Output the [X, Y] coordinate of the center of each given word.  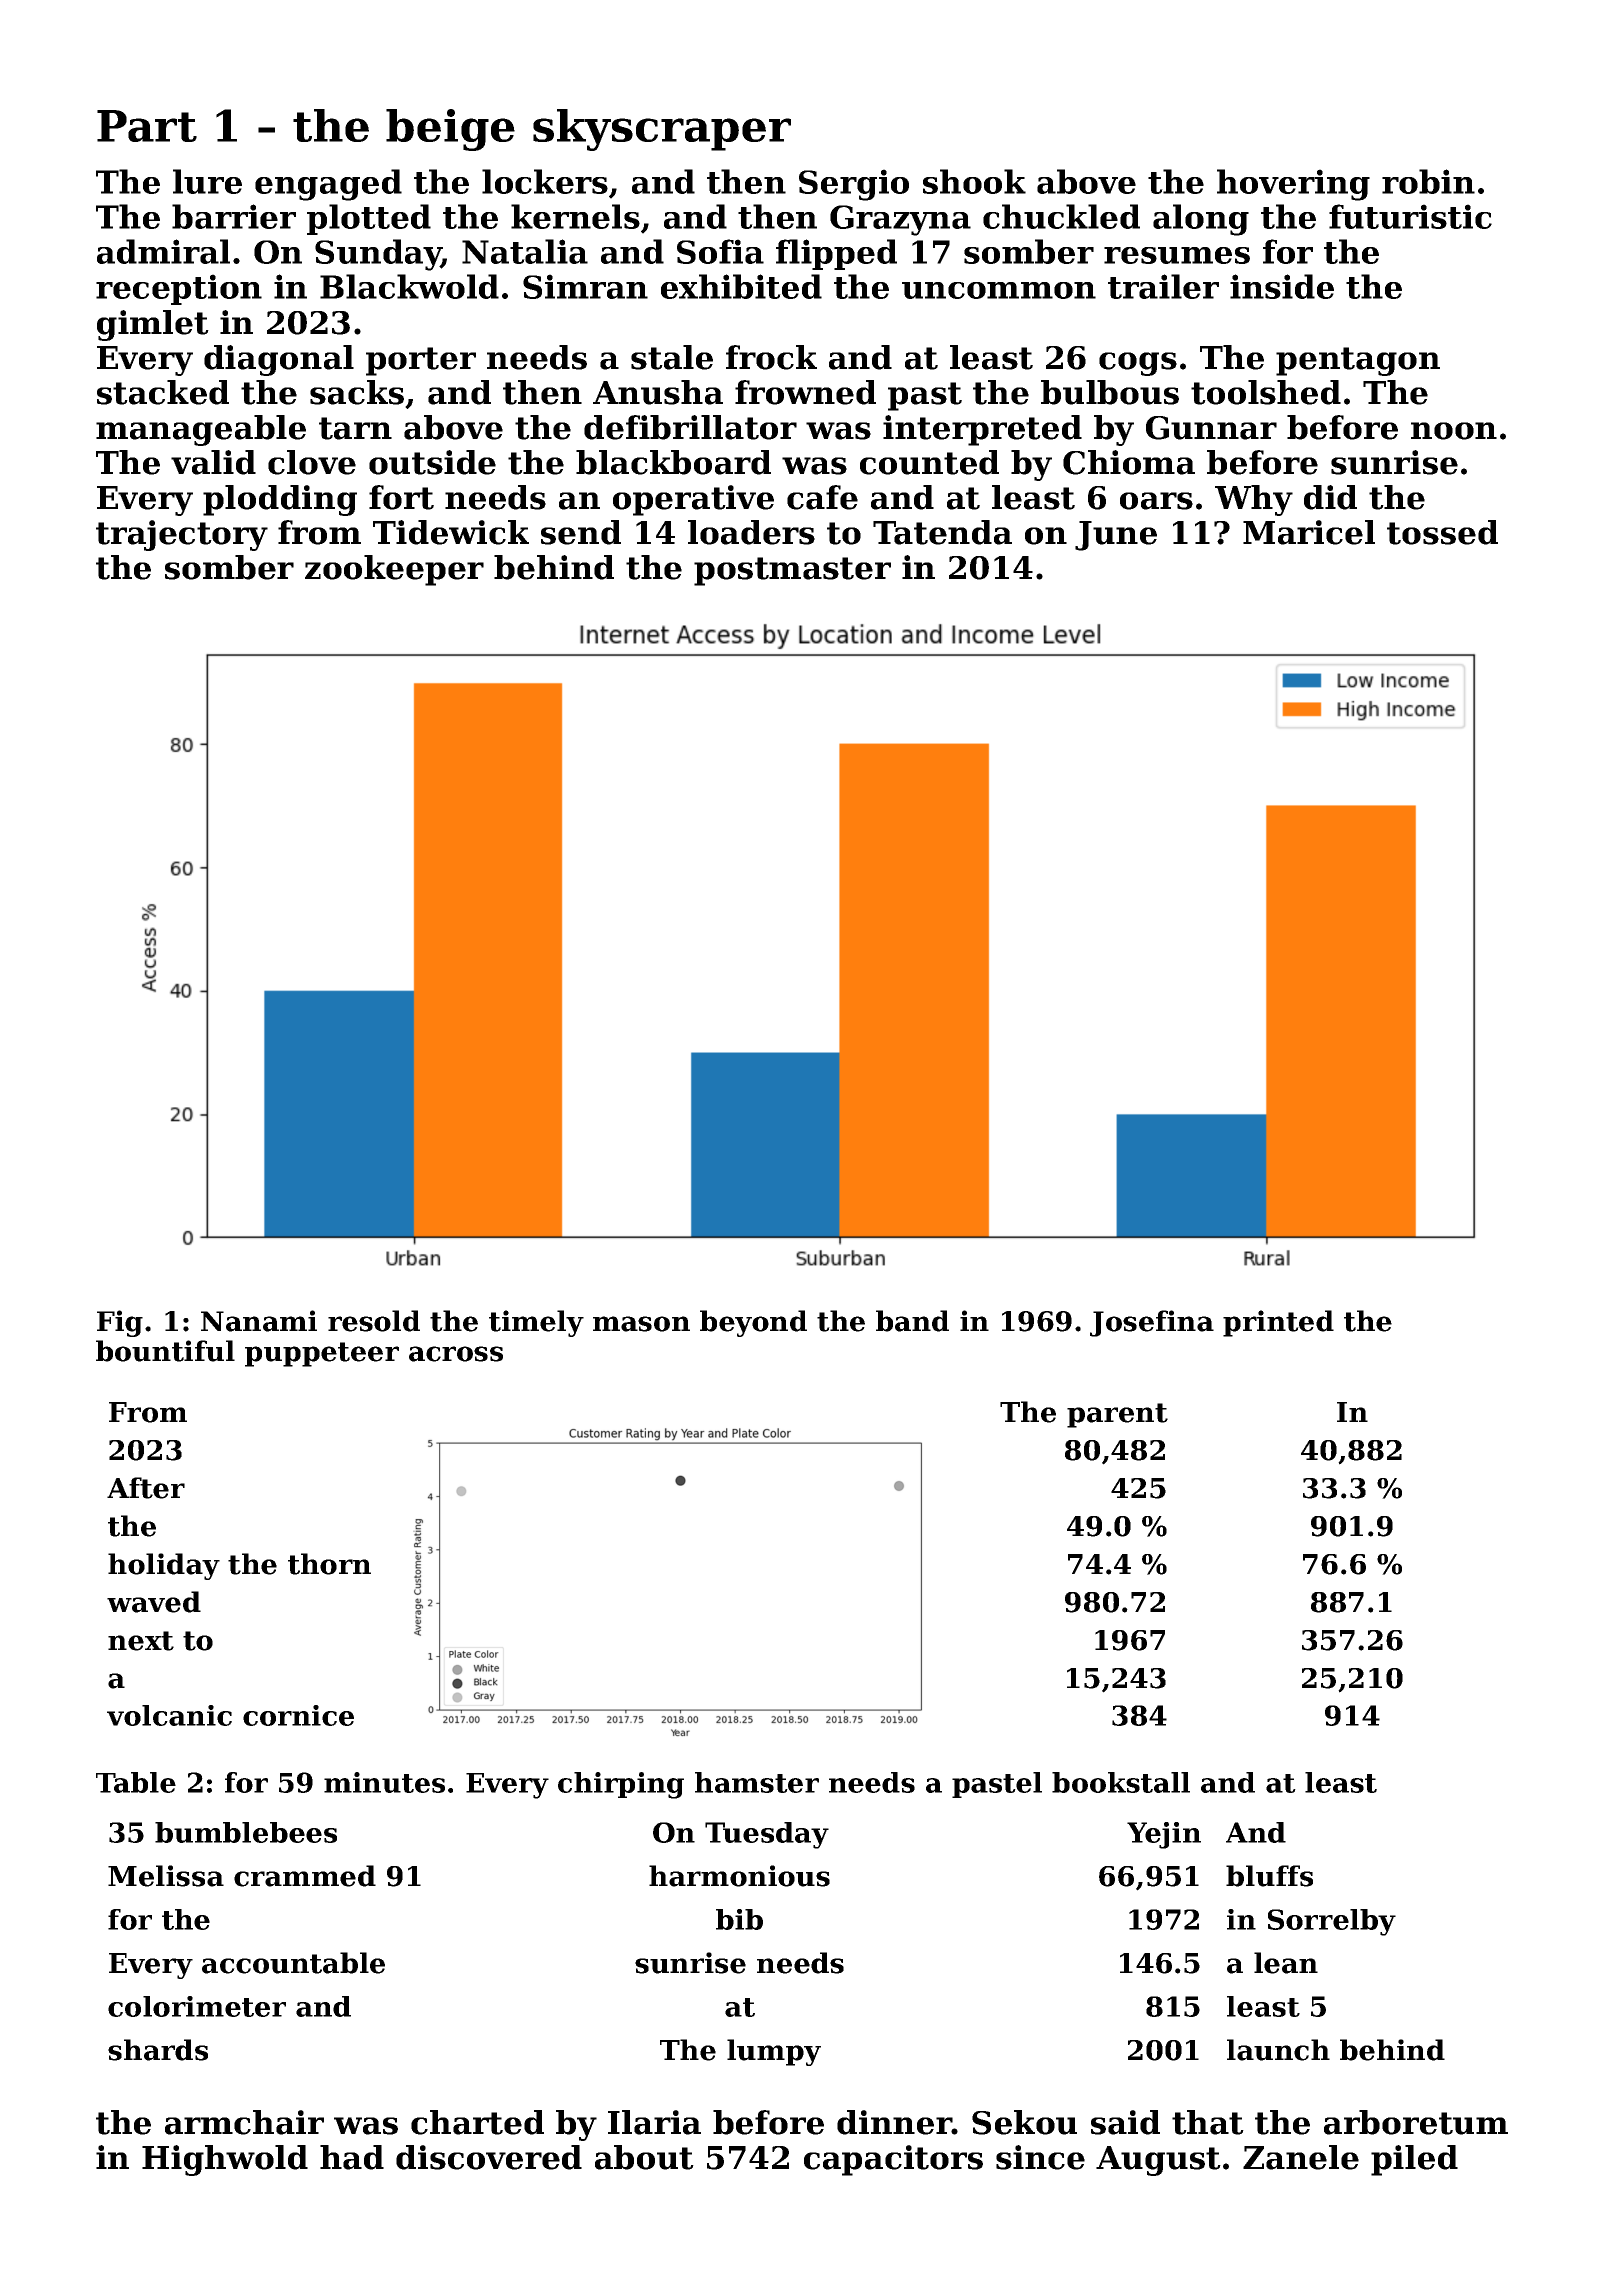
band [912, 1321]
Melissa [166, 1876]
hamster [757, 1782]
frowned [805, 392]
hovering [1293, 185]
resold [374, 1321]
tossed [1442, 532]
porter [421, 361]
